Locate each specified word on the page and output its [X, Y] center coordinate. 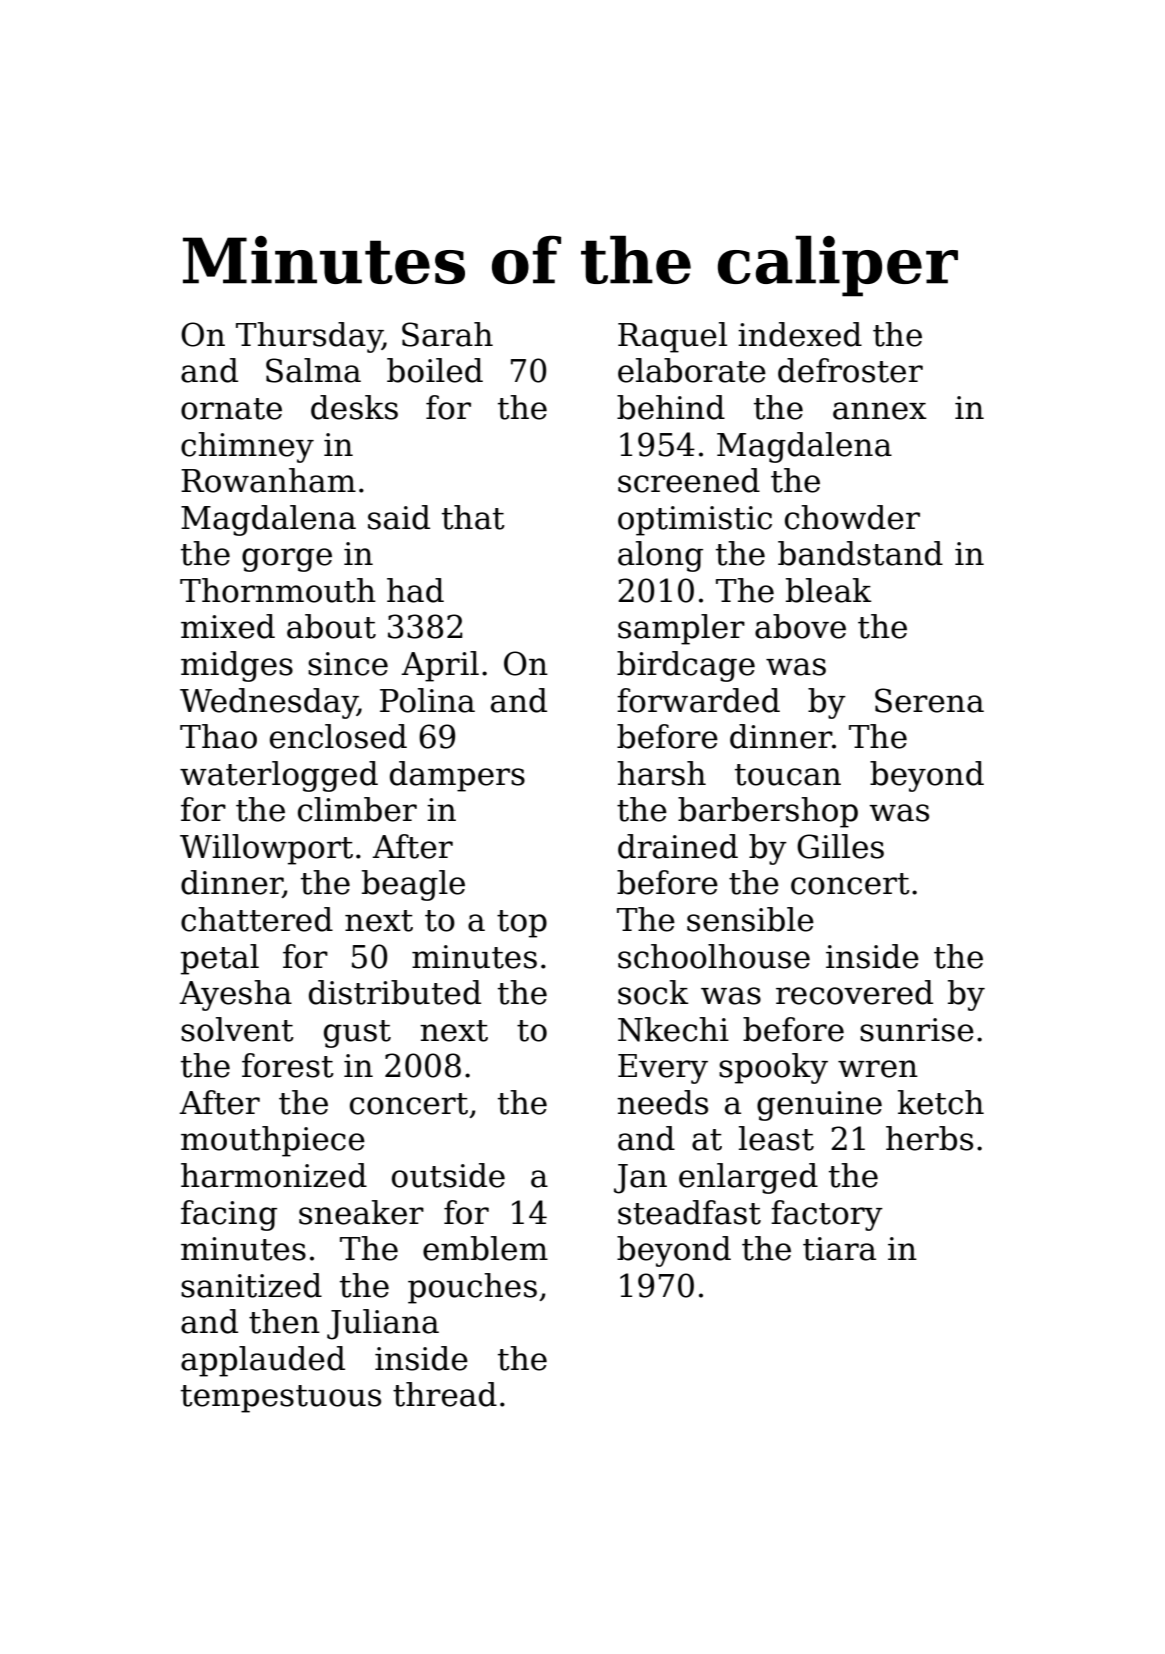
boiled [435, 370]
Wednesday [269, 703]
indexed [800, 334]
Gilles [840, 846]
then [284, 1321]
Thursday [309, 337]
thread [445, 1394]
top [522, 924]
